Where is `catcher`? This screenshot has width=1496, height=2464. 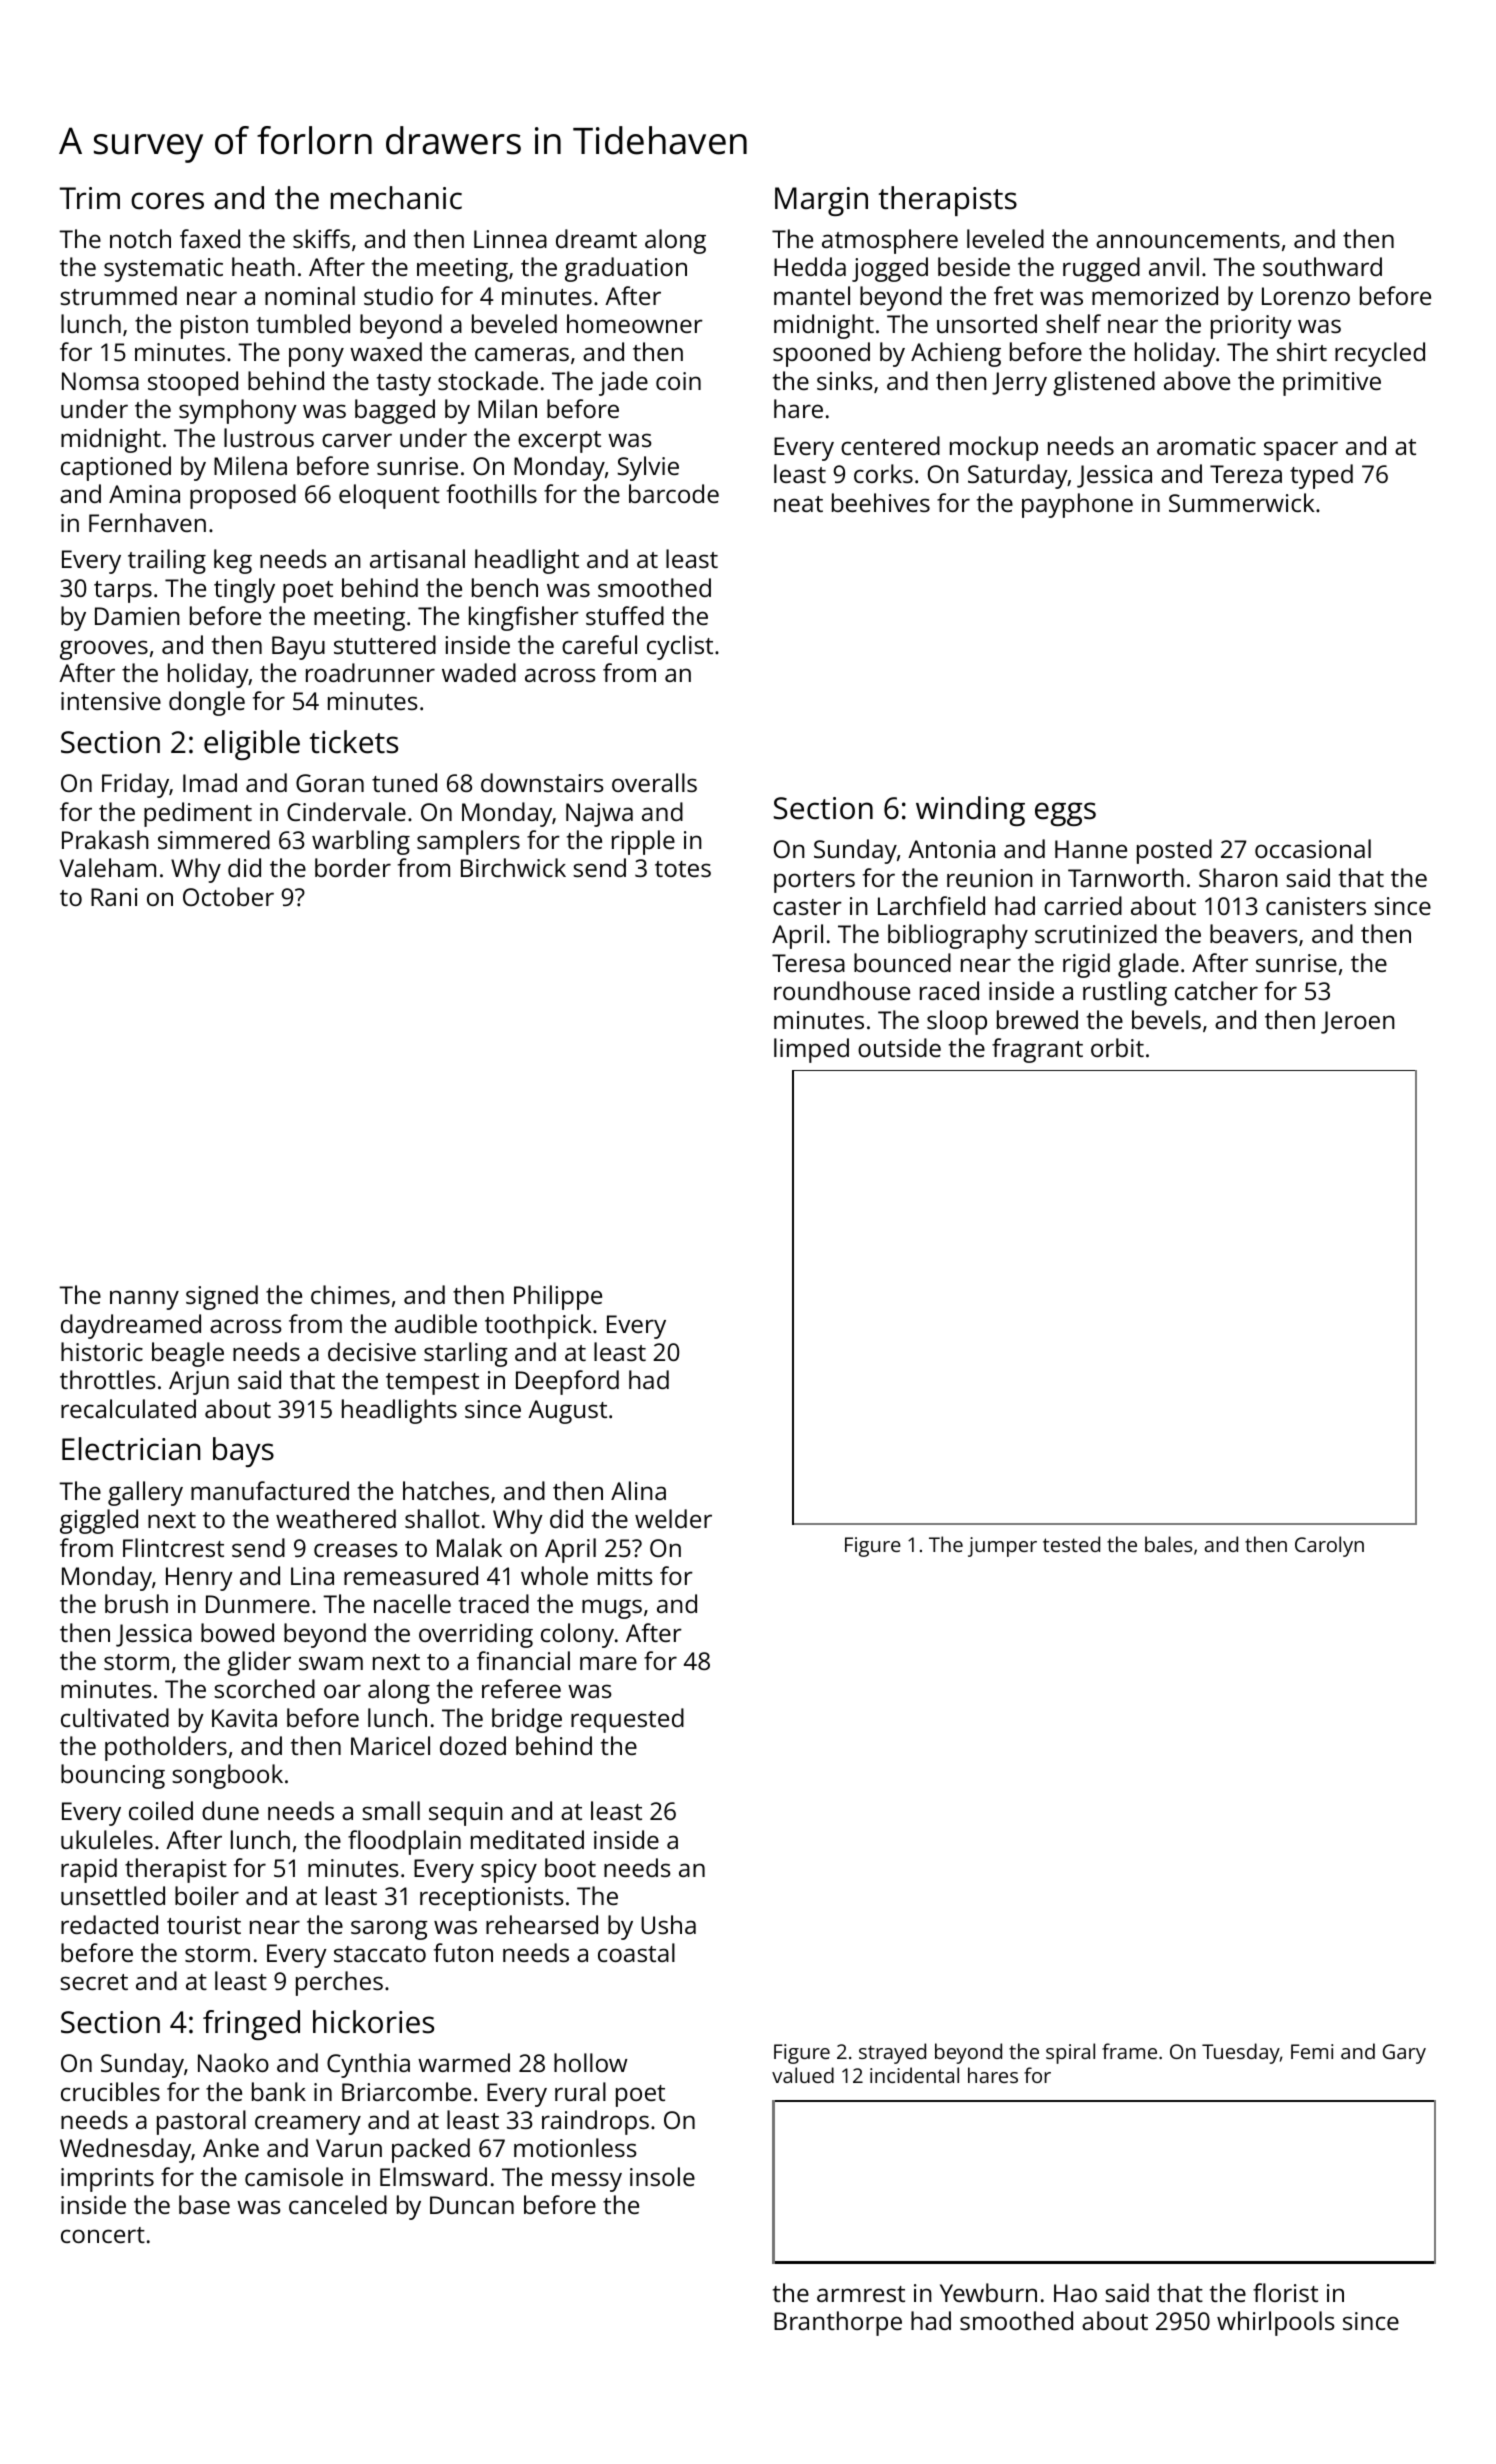
catcher is located at coordinates (1216, 990).
